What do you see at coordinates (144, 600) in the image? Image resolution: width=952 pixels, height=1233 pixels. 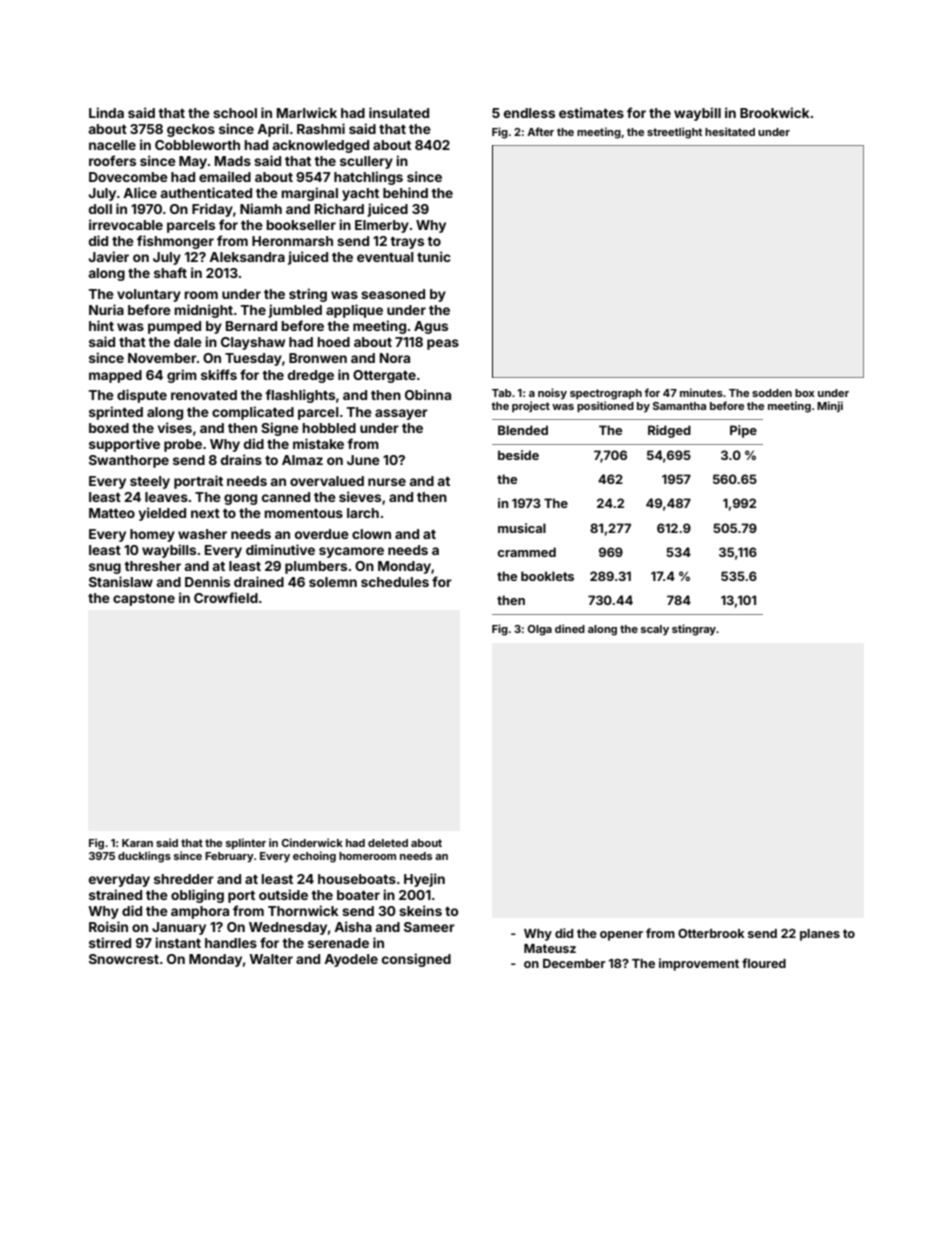 I see `capstone` at bounding box center [144, 600].
